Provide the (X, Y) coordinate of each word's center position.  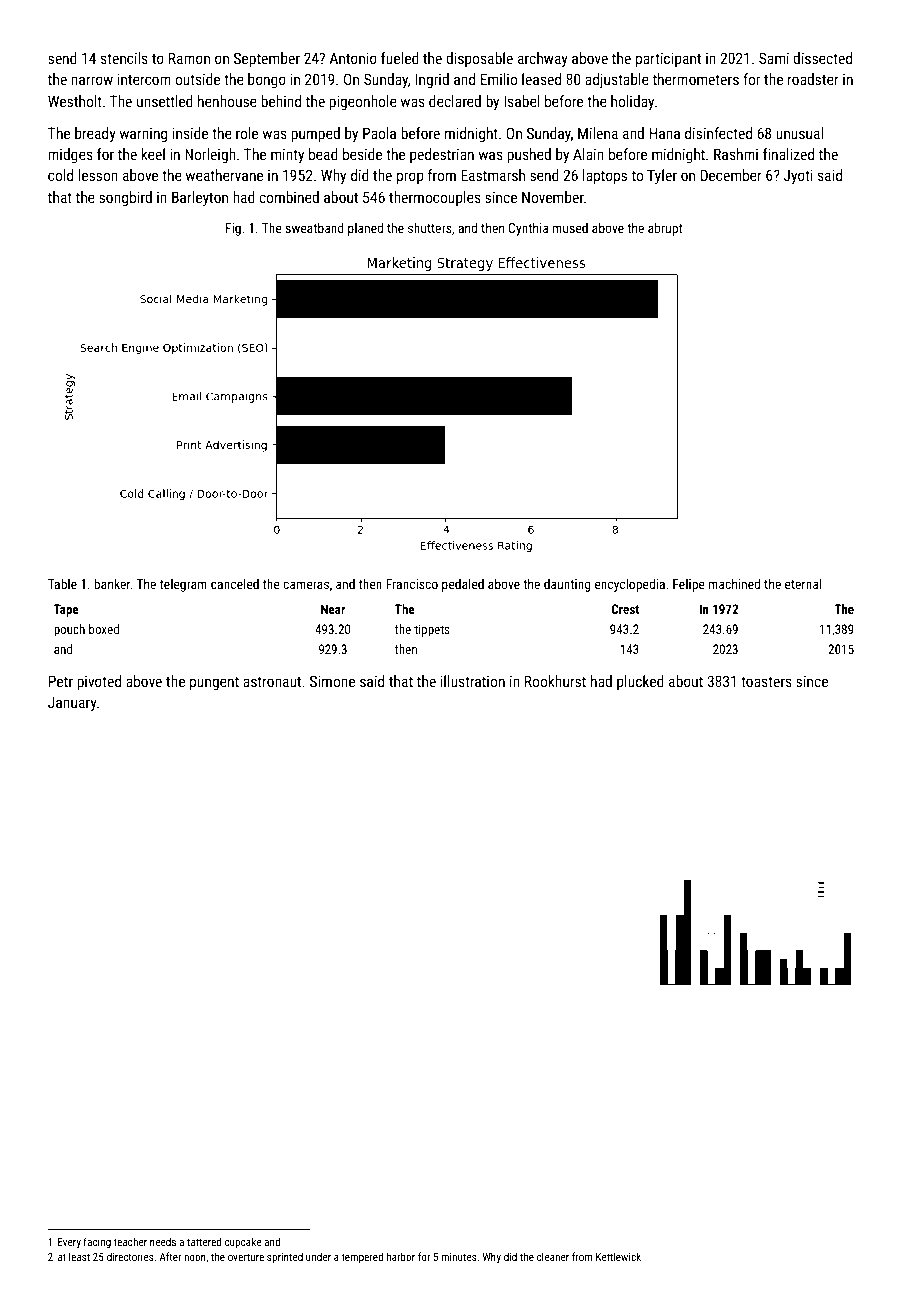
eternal (803, 583)
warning (143, 134)
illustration (472, 681)
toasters (766, 681)
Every (69, 1243)
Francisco (412, 584)
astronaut (272, 681)
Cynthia (528, 229)
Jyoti (798, 176)
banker (112, 583)
